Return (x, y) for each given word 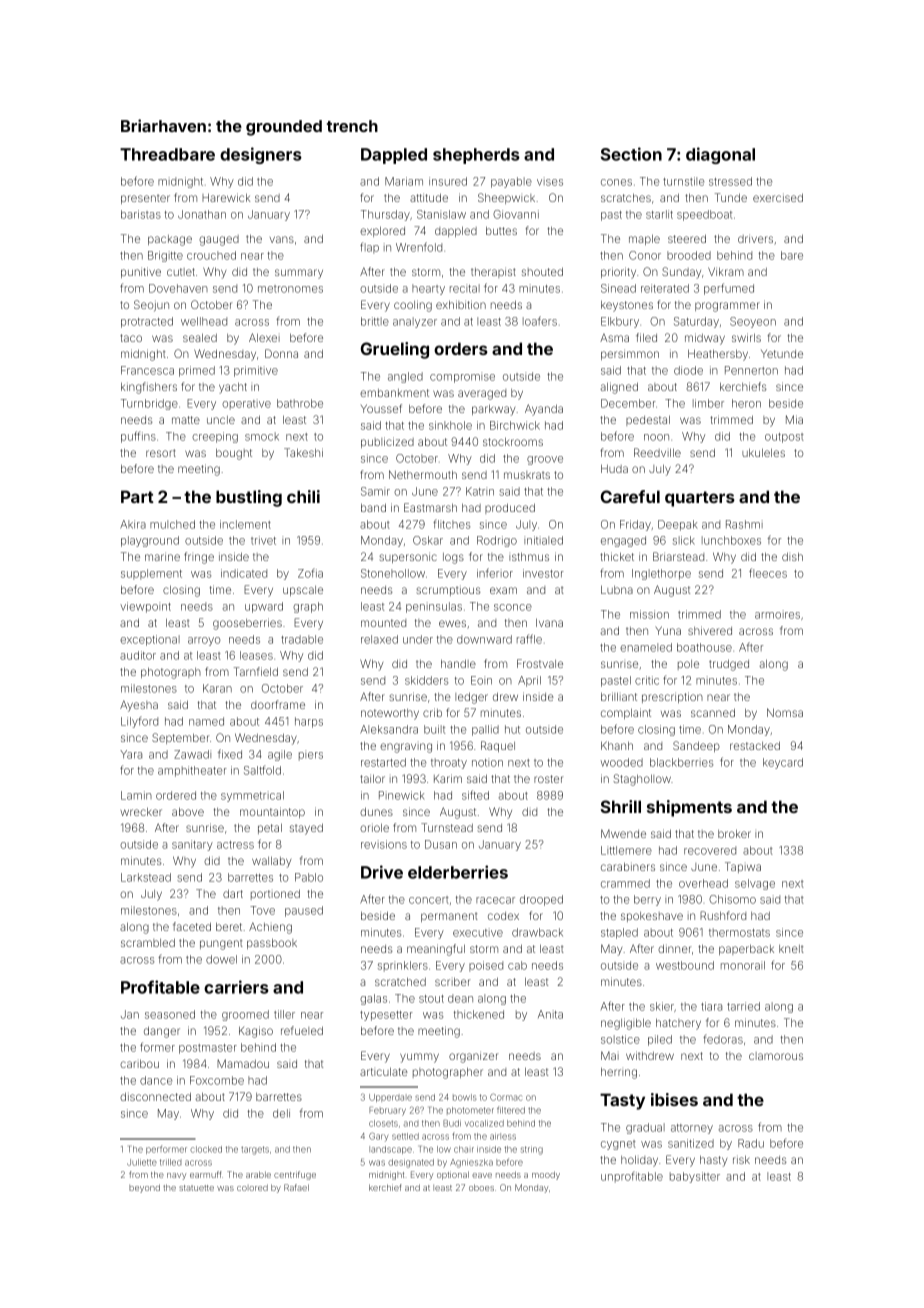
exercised (778, 198)
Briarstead (678, 556)
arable (258, 1174)
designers (261, 155)
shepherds (476, 156)
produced (510, 509)
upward (264, 607)
